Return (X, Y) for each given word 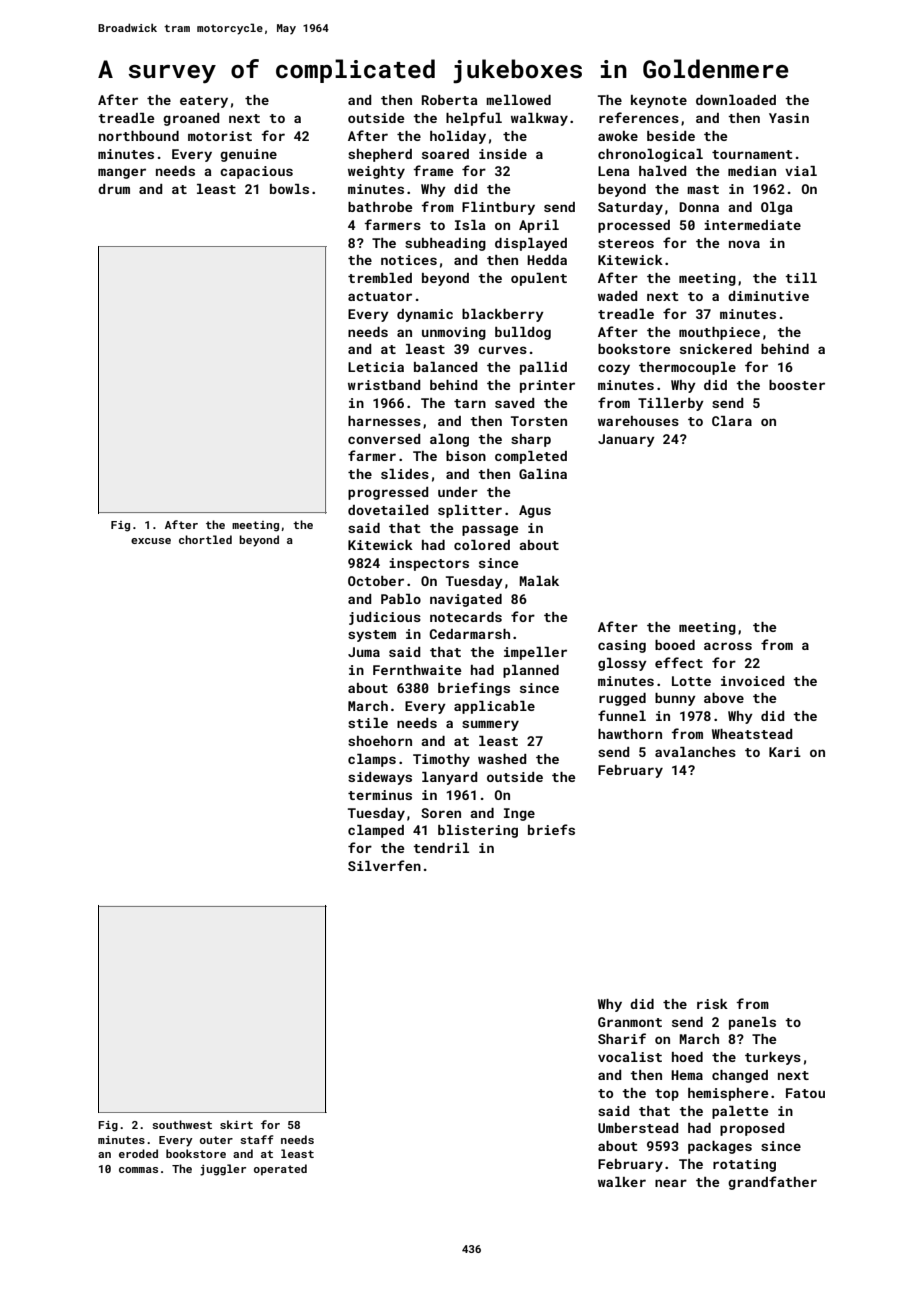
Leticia (376, 367)
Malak (539, 581)
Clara (732, 421)
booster (797, 385)
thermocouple (687, 368)
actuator (380, 296)
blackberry (503, 315)
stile (368, 723)
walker (622, 1182)
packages (720, 1147)
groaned (191, 119)
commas (138, 1170)
